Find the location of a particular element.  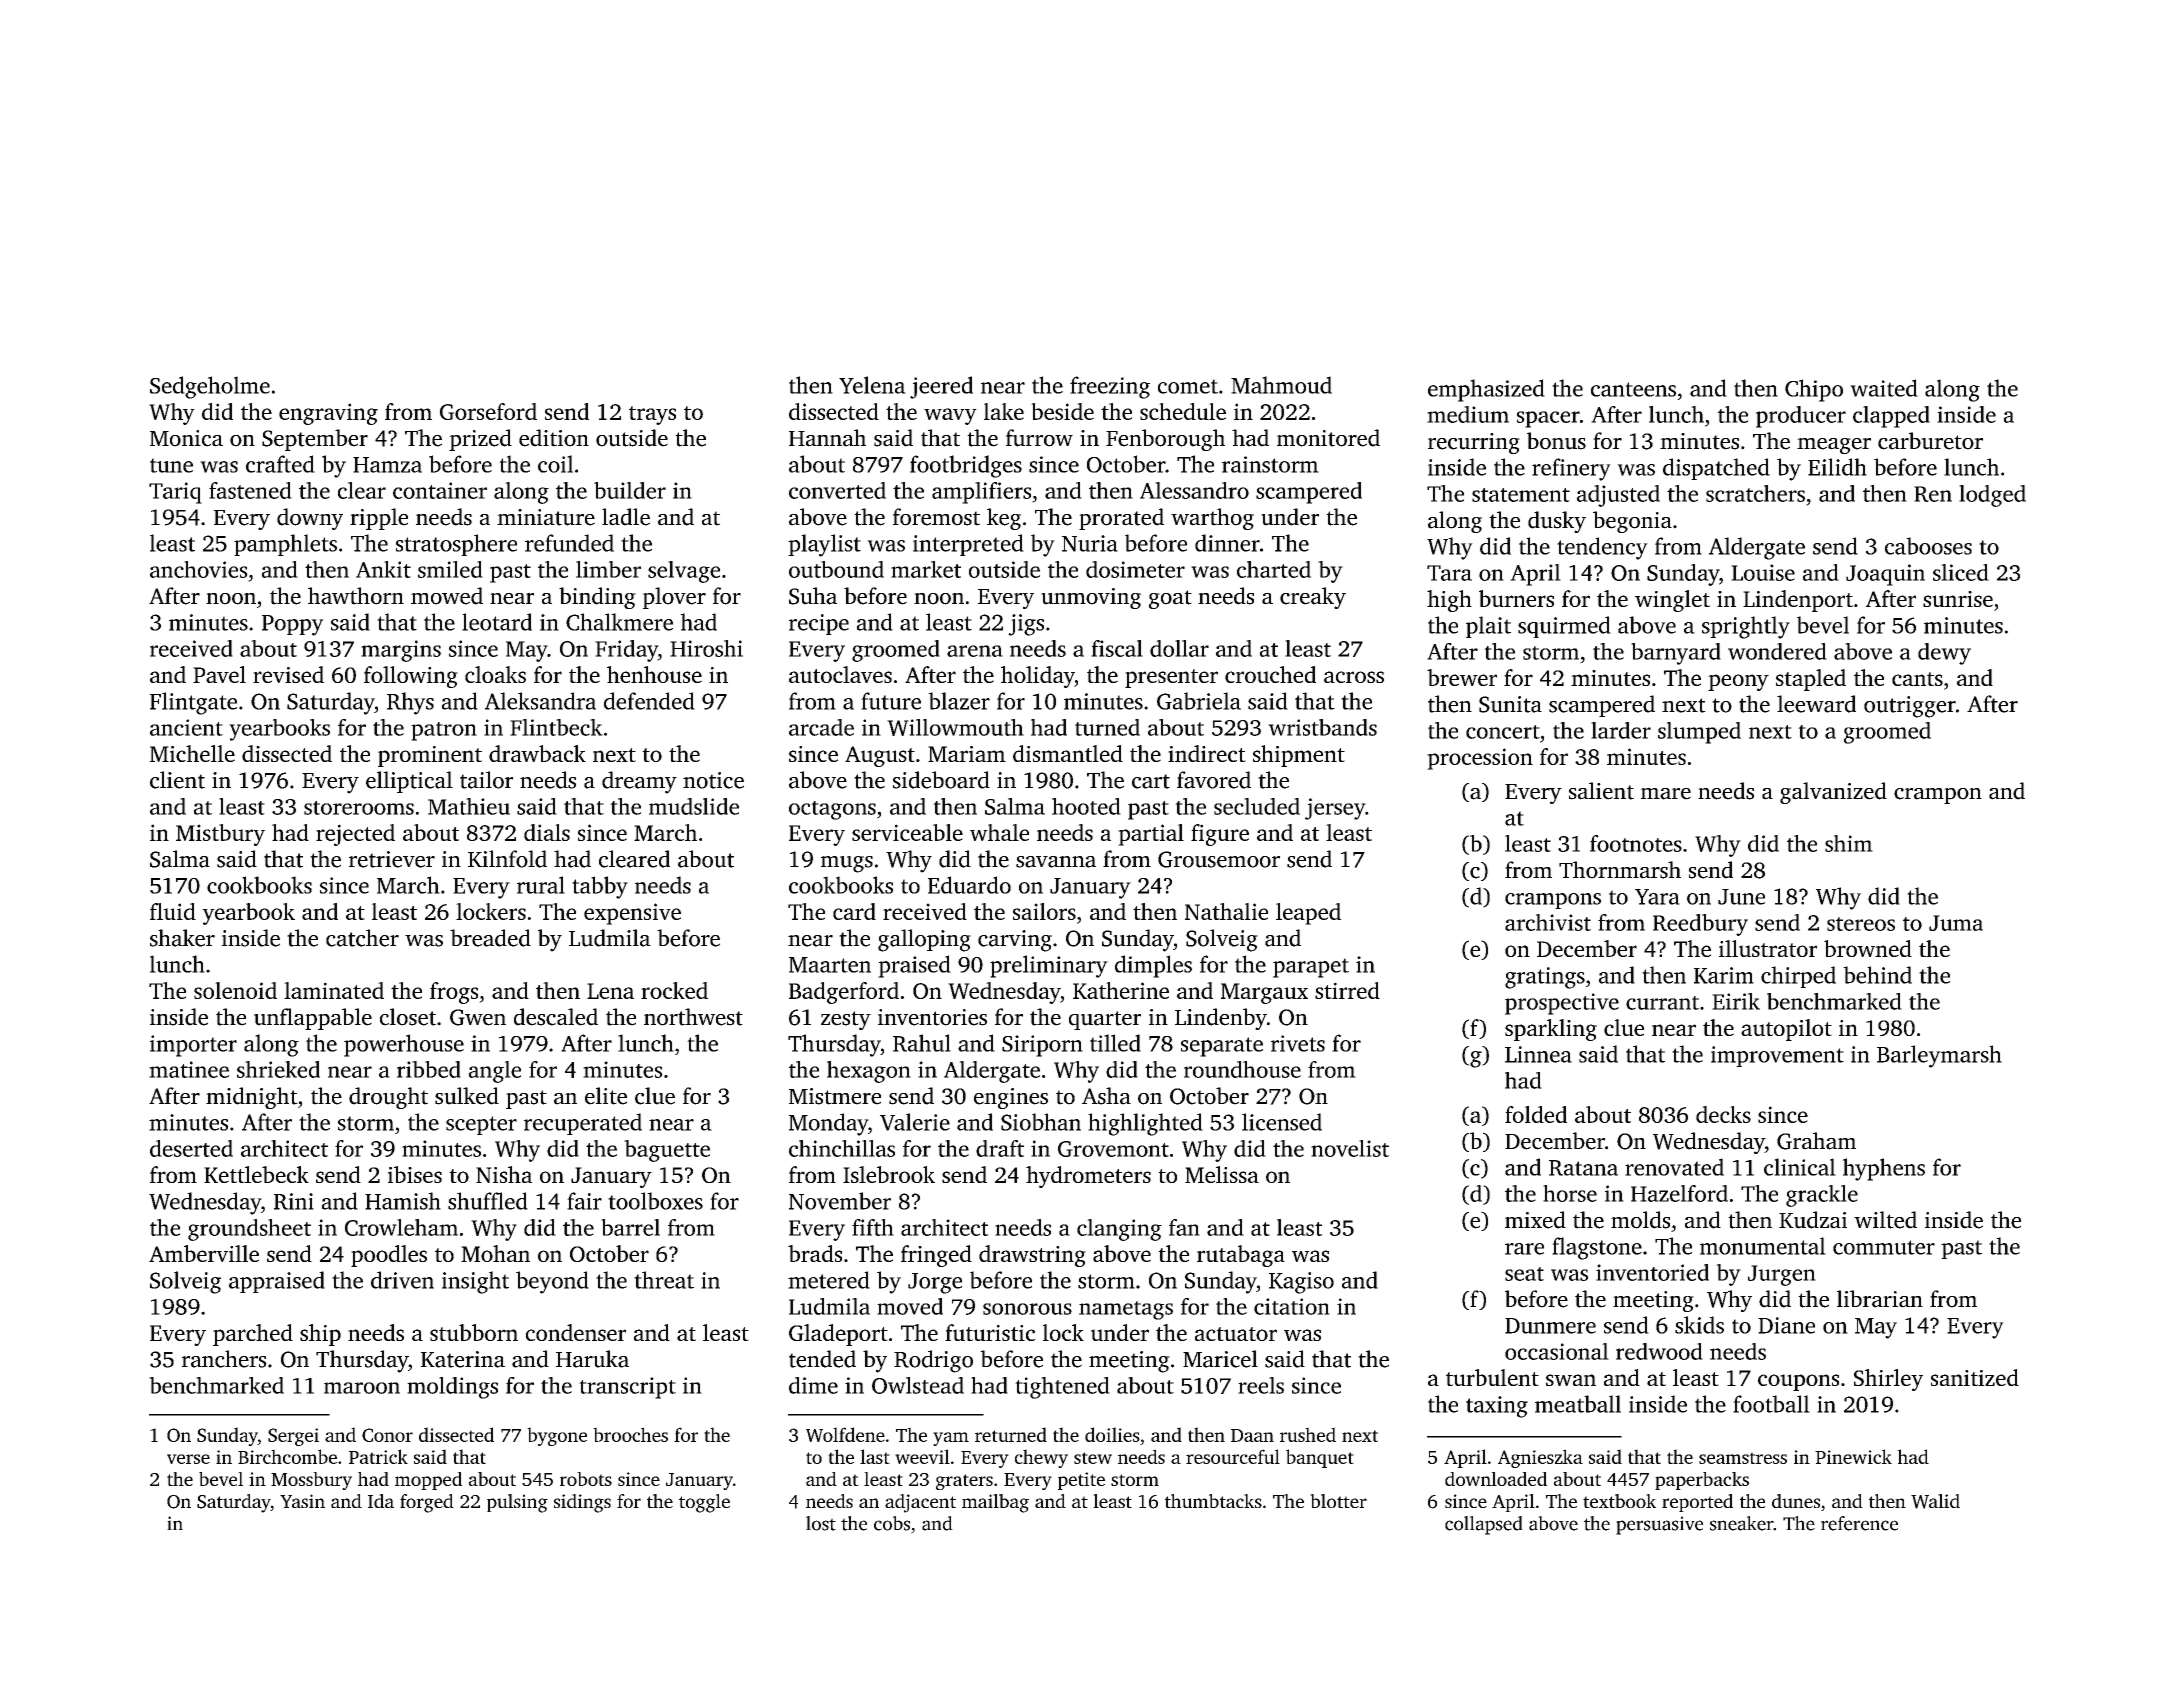

Juma is located at coordinates (1956, 923).
